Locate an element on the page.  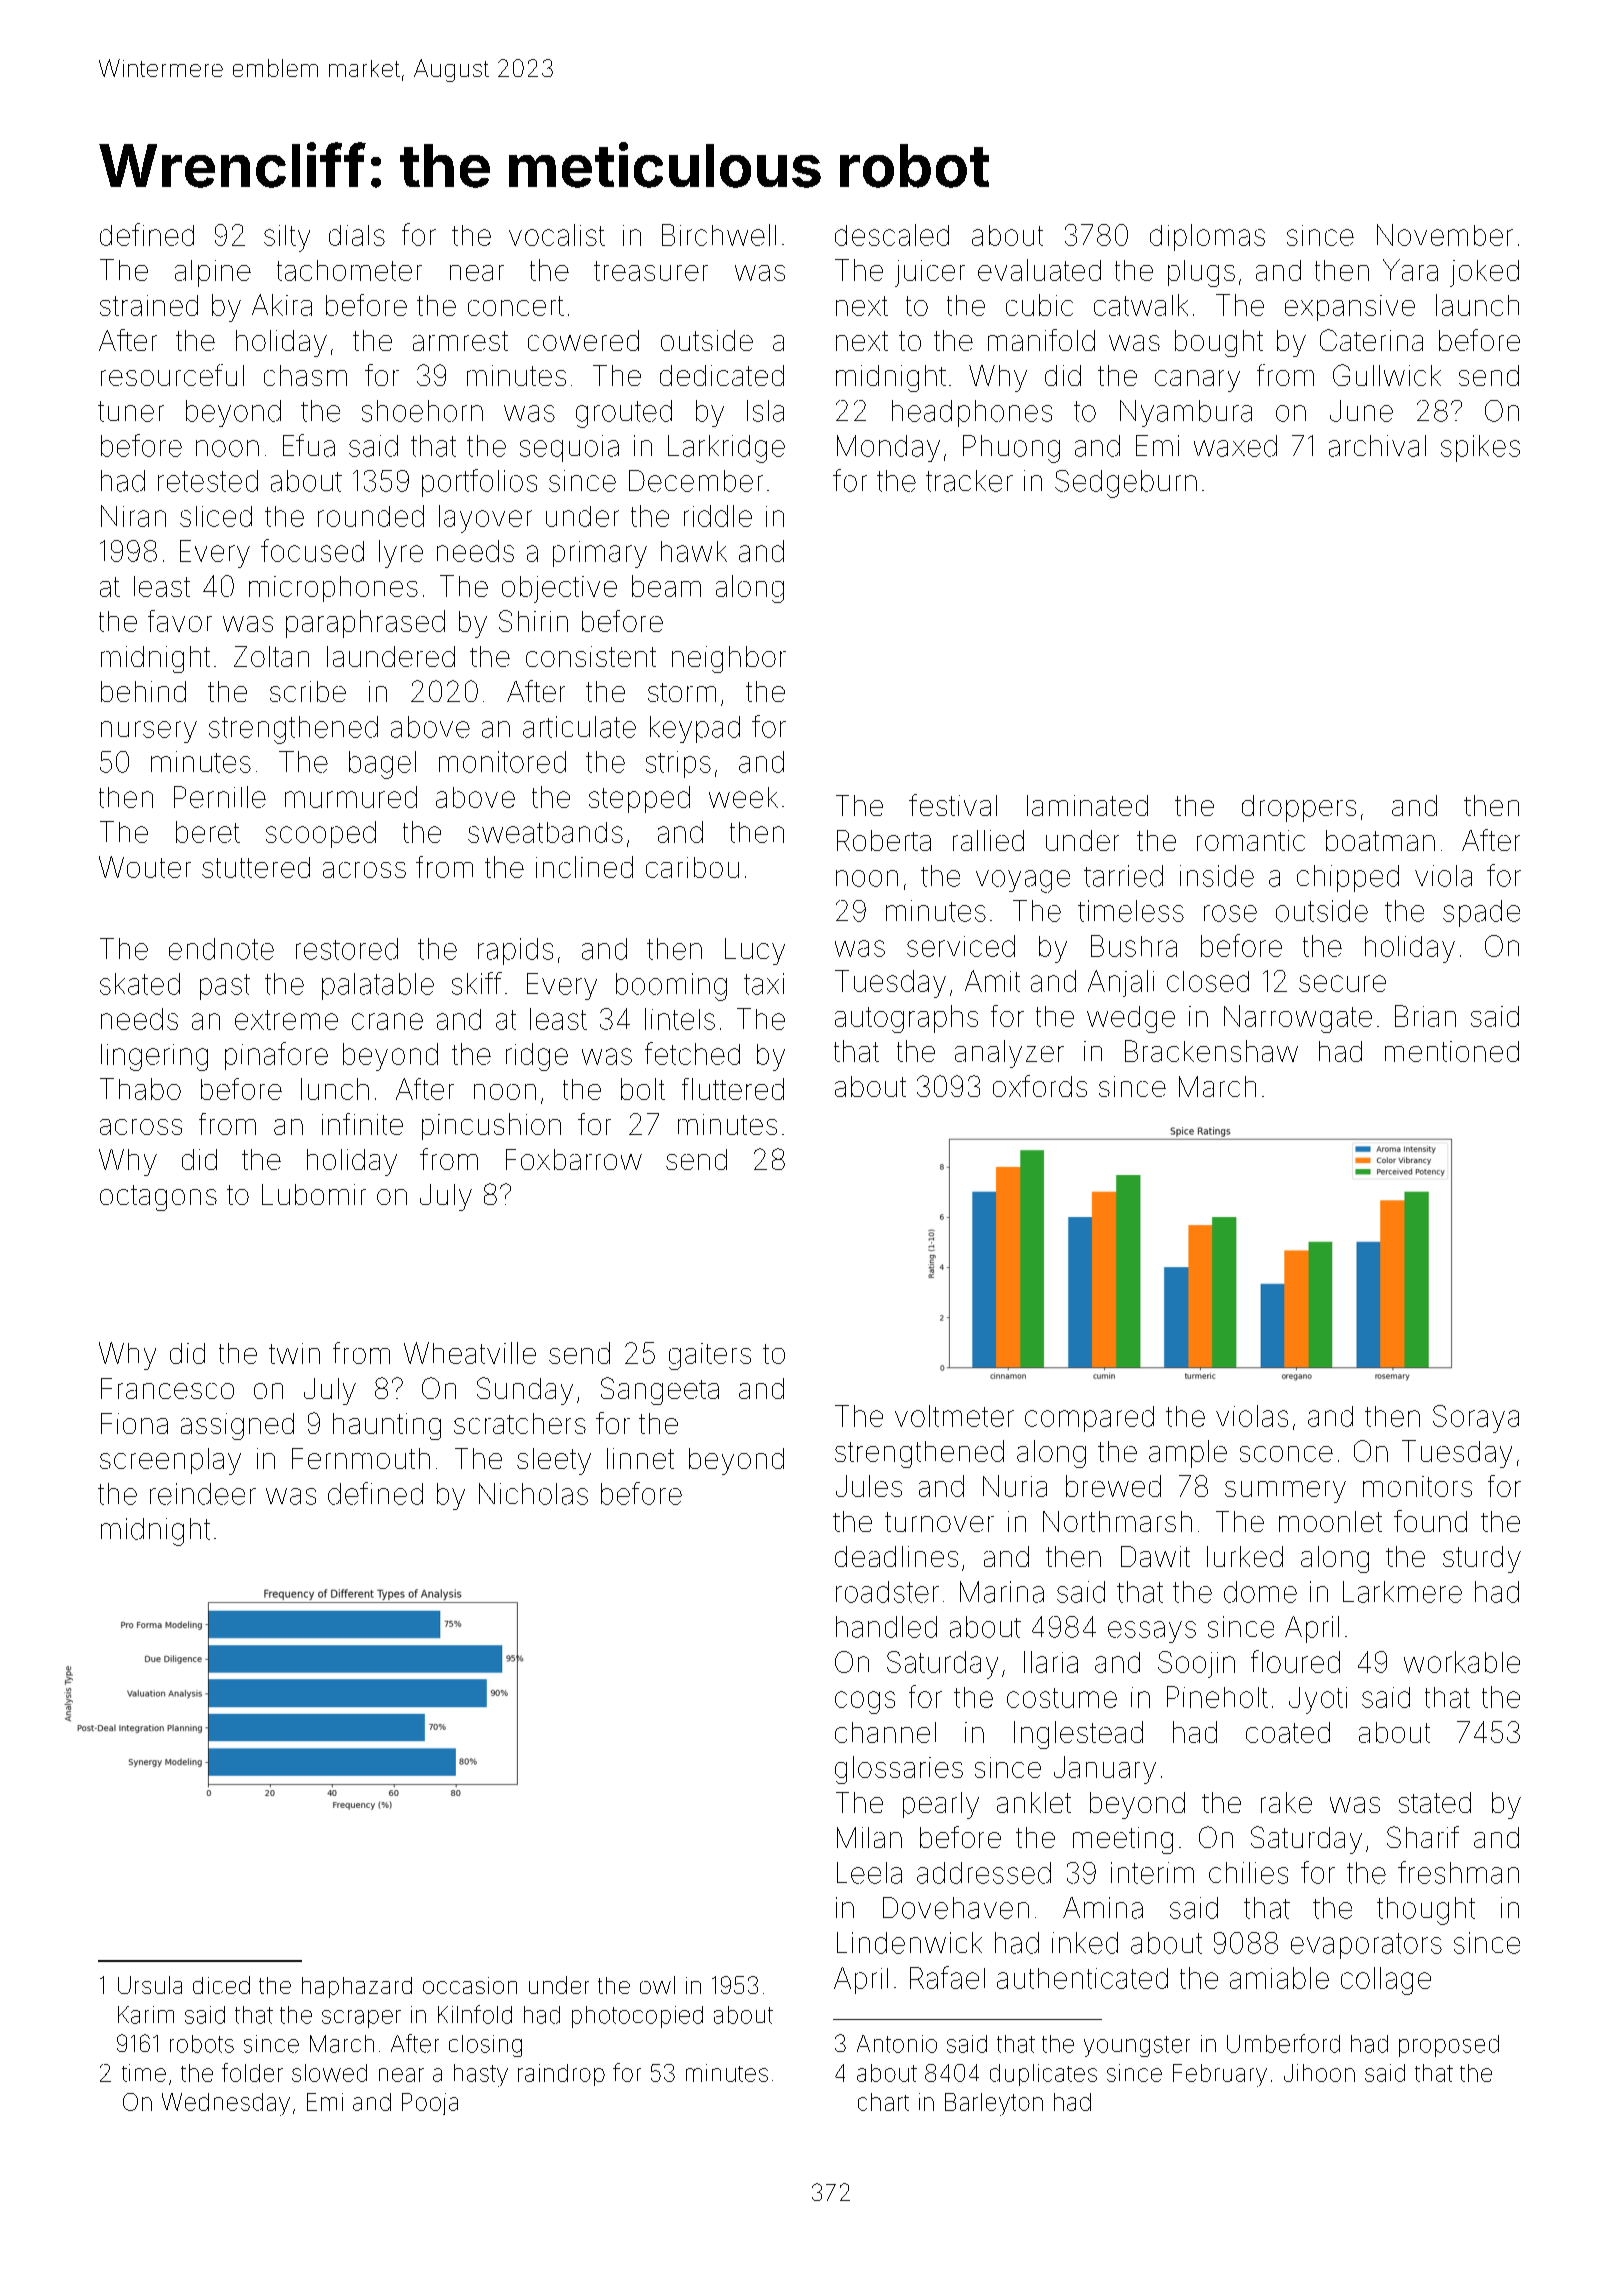
voltmeter is located at coordinates (954, 1416).
